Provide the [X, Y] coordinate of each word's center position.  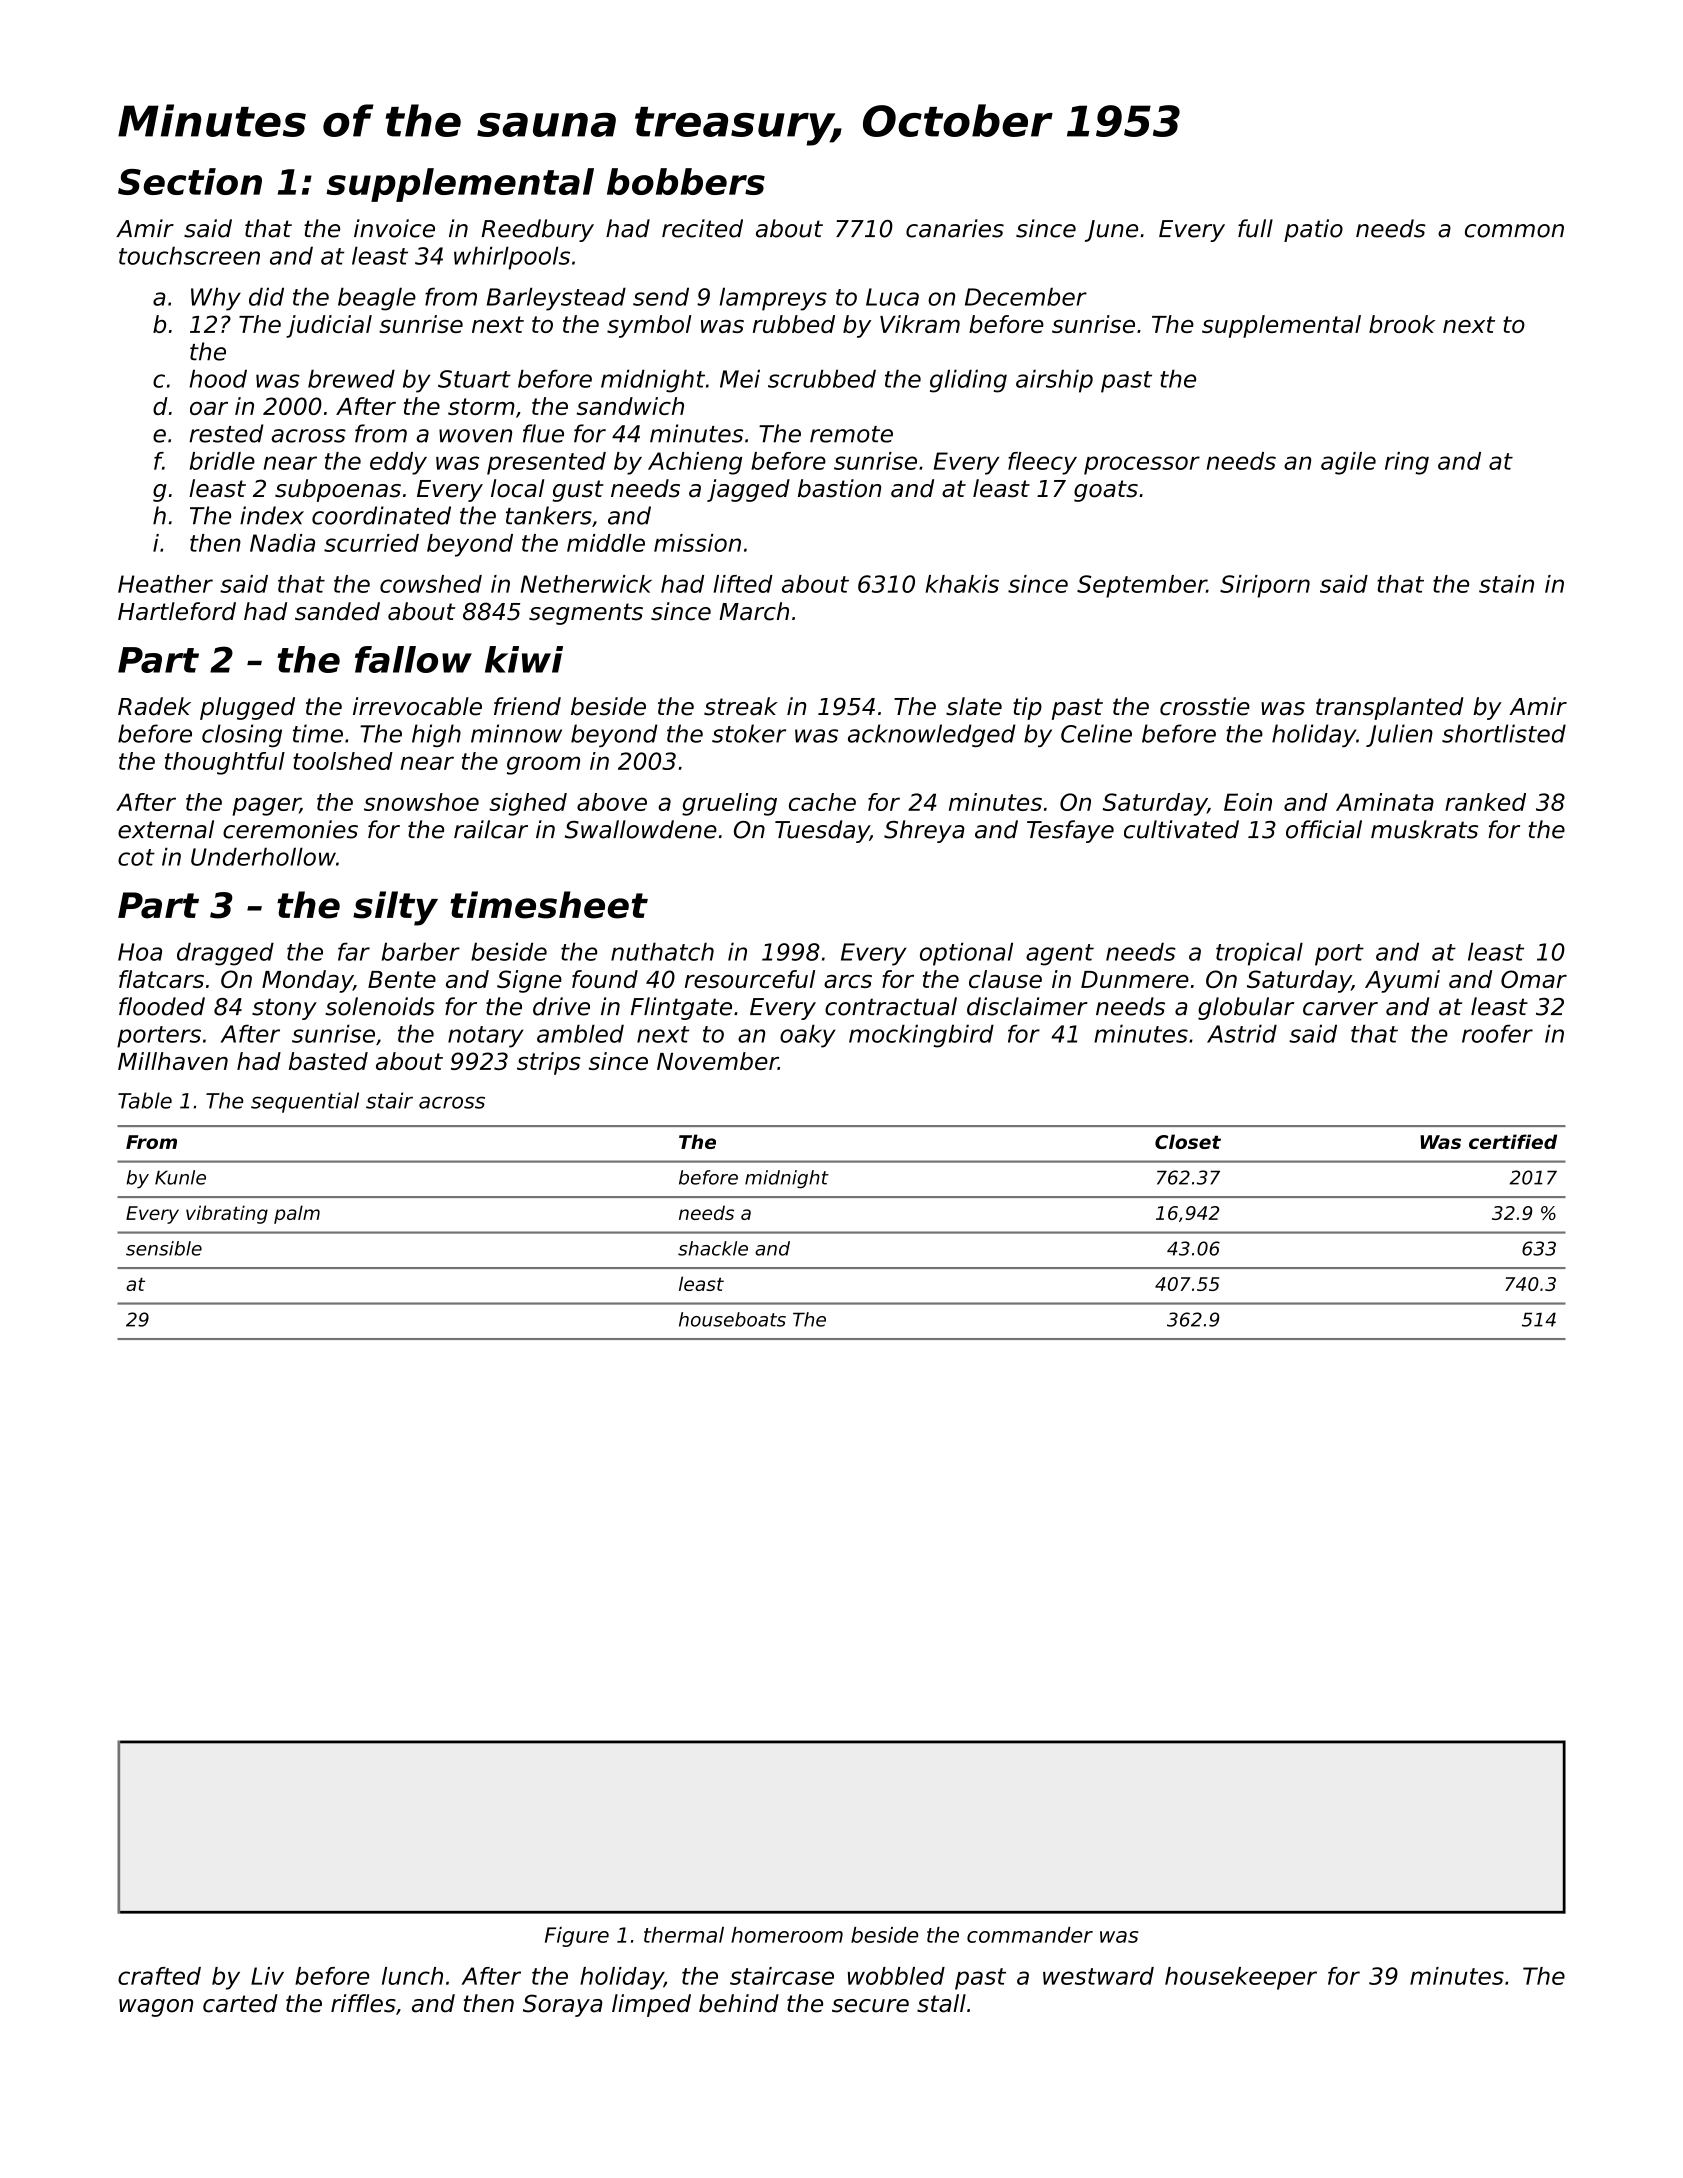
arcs [848, 981]
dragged [225, 954]
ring [1407, 463]
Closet [1188, 1141]
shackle [713, 1248]
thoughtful [225, 763]
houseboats [732, 1319]
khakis [962, 584]
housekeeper [1241, 1978]
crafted [159, 1976]
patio [1313, 230]
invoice [394, 228]
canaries [955, 228]
